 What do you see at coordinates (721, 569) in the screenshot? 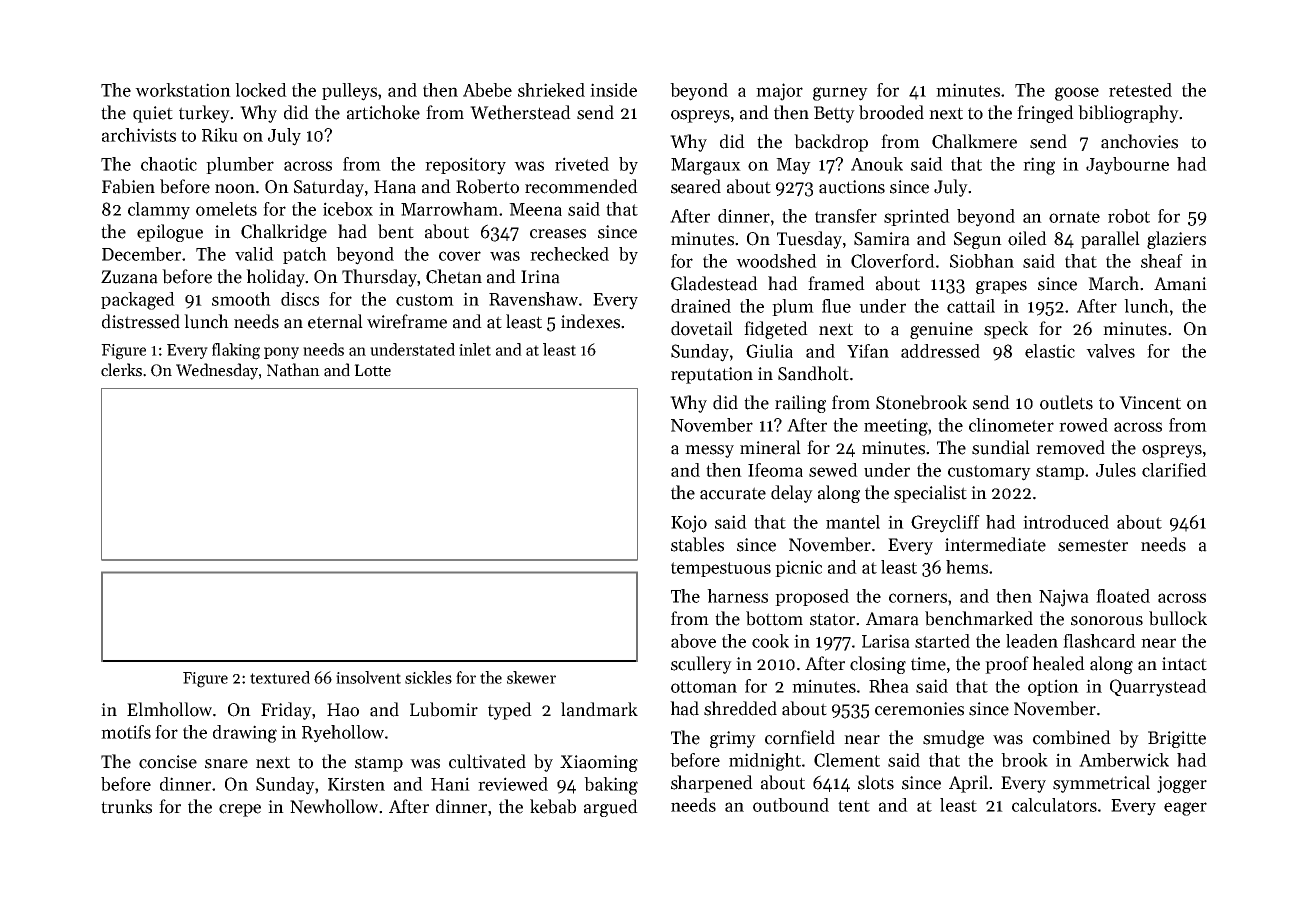
I see `tempestuous` at bounding box center [721, 569].
